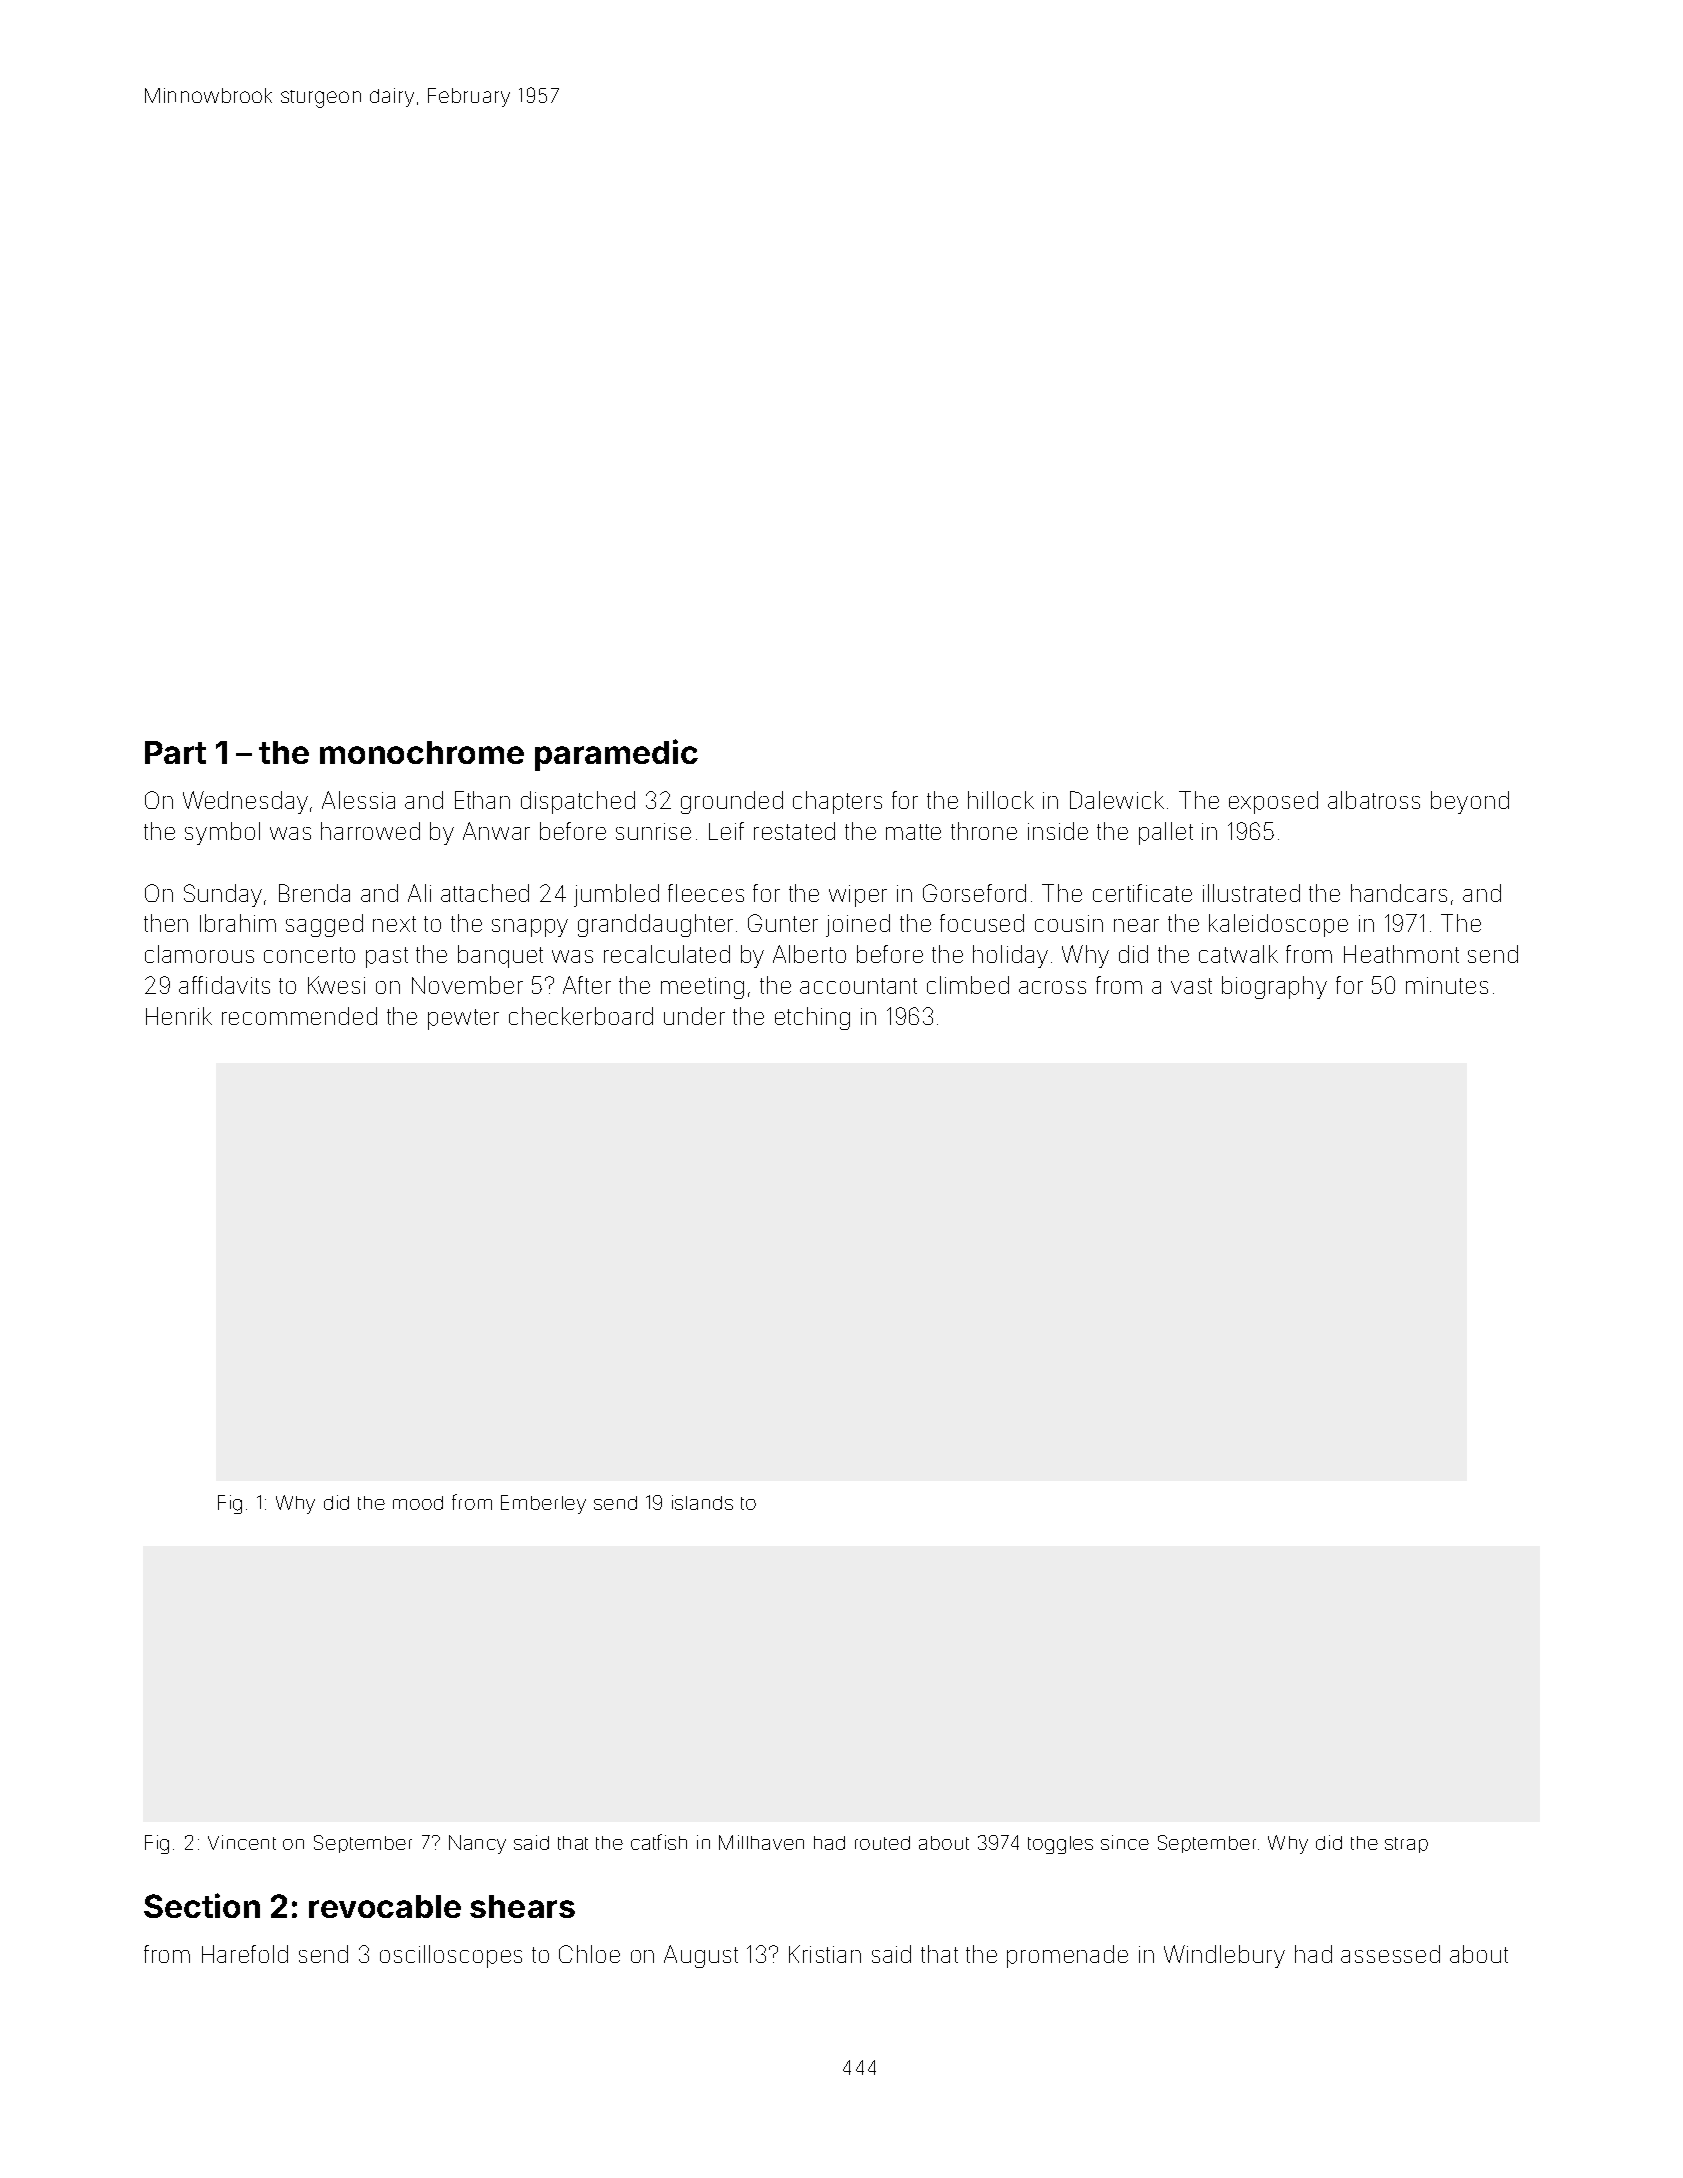 The height and width of the screenshot is (2178, 1683). What do you see at coordinates (702, 1502) in the screenshot?
I see `islands` at bounding box center [702, 1502].
